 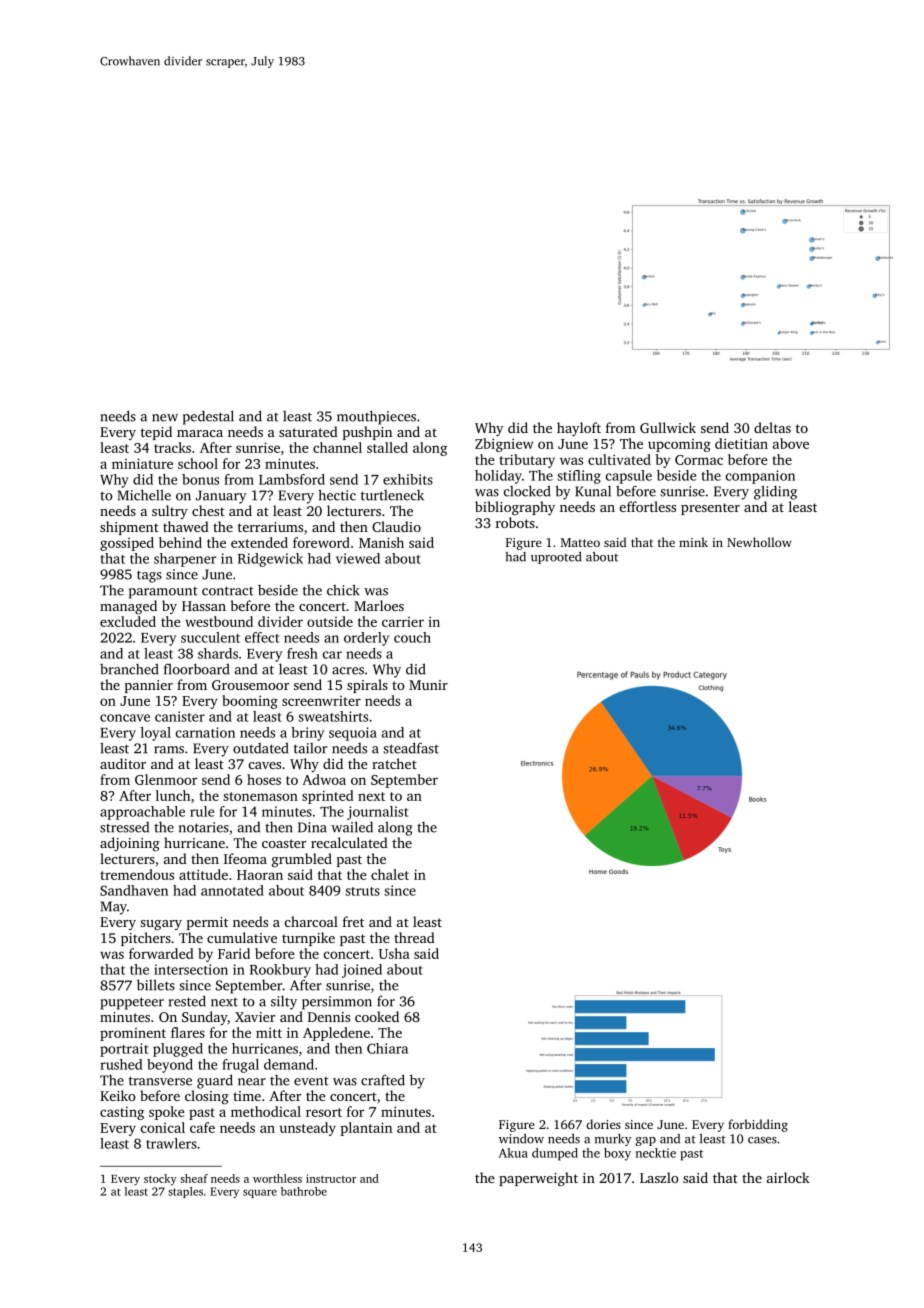 What do you see at coordinates (208, 417) in the screenshot?
I see `pedestal` at bounding box center [208, 417].
